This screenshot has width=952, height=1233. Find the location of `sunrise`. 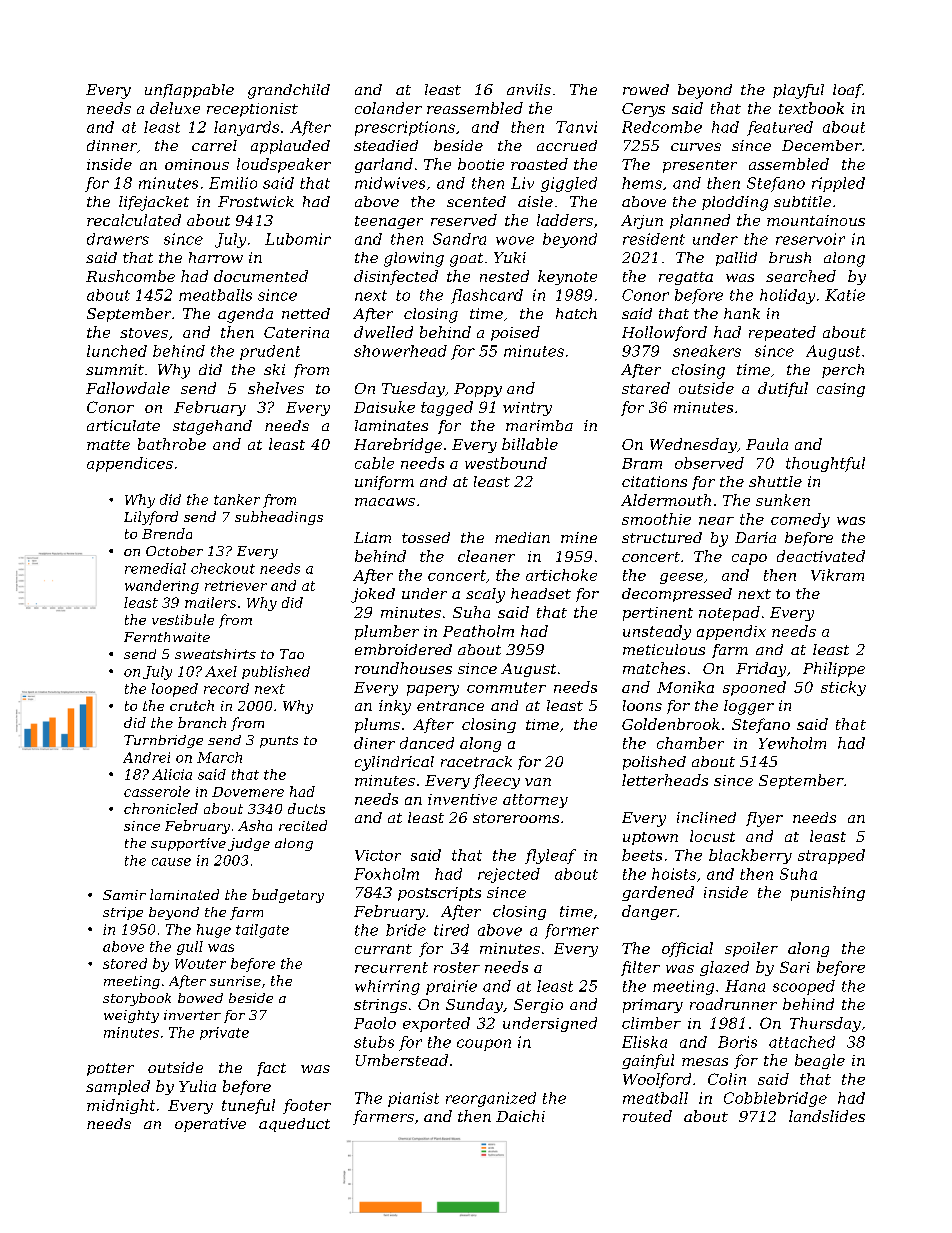

sunrise is located at coordinates (235, 981).
